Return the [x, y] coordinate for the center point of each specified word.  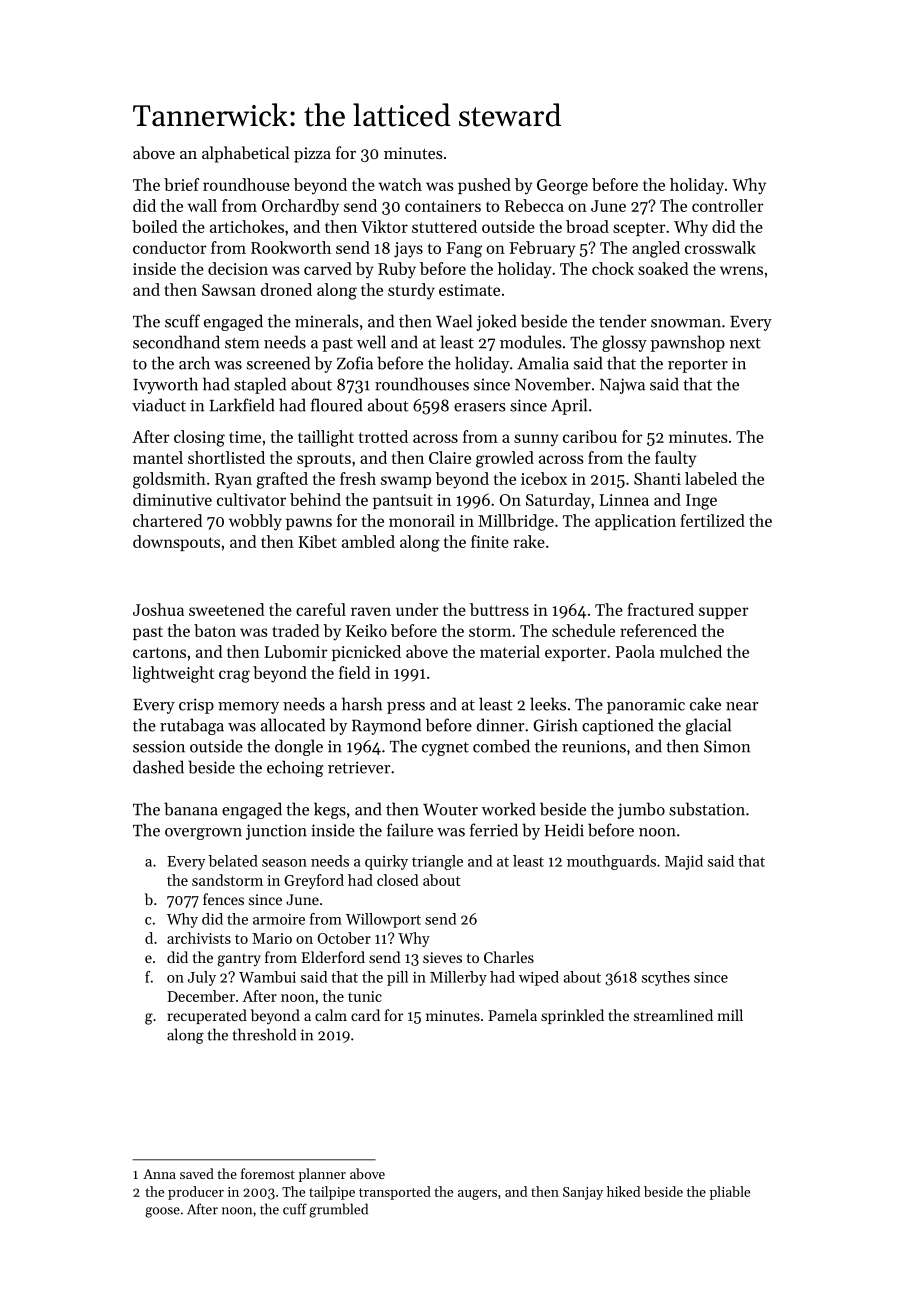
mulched [691, 651]
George [562, 187]
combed [501, 746]
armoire [279, 919]
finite [490, 541]
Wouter [450, 810]
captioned [618, 726]
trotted [383, 436]
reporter [698, 366]
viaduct [159, 405]
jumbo [641, 810]
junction [276, 832]
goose [162, 1212]
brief [181, 184]
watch [400, 184]
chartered [168, 520]
